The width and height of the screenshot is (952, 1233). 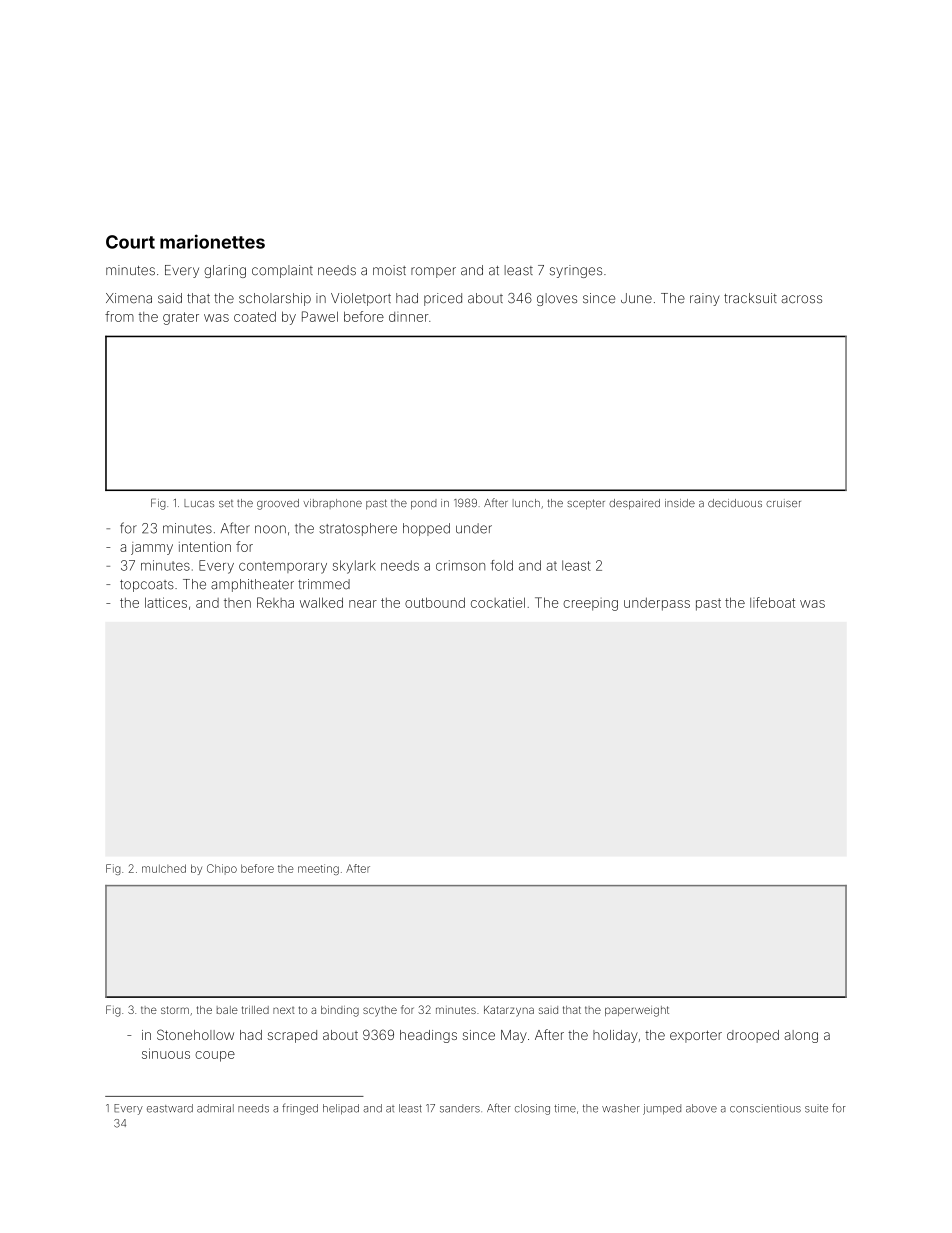 What do you see at coordinates (753, 1036) in the screenshot?
I see `drooped` at bounding box center [753, 1036].
